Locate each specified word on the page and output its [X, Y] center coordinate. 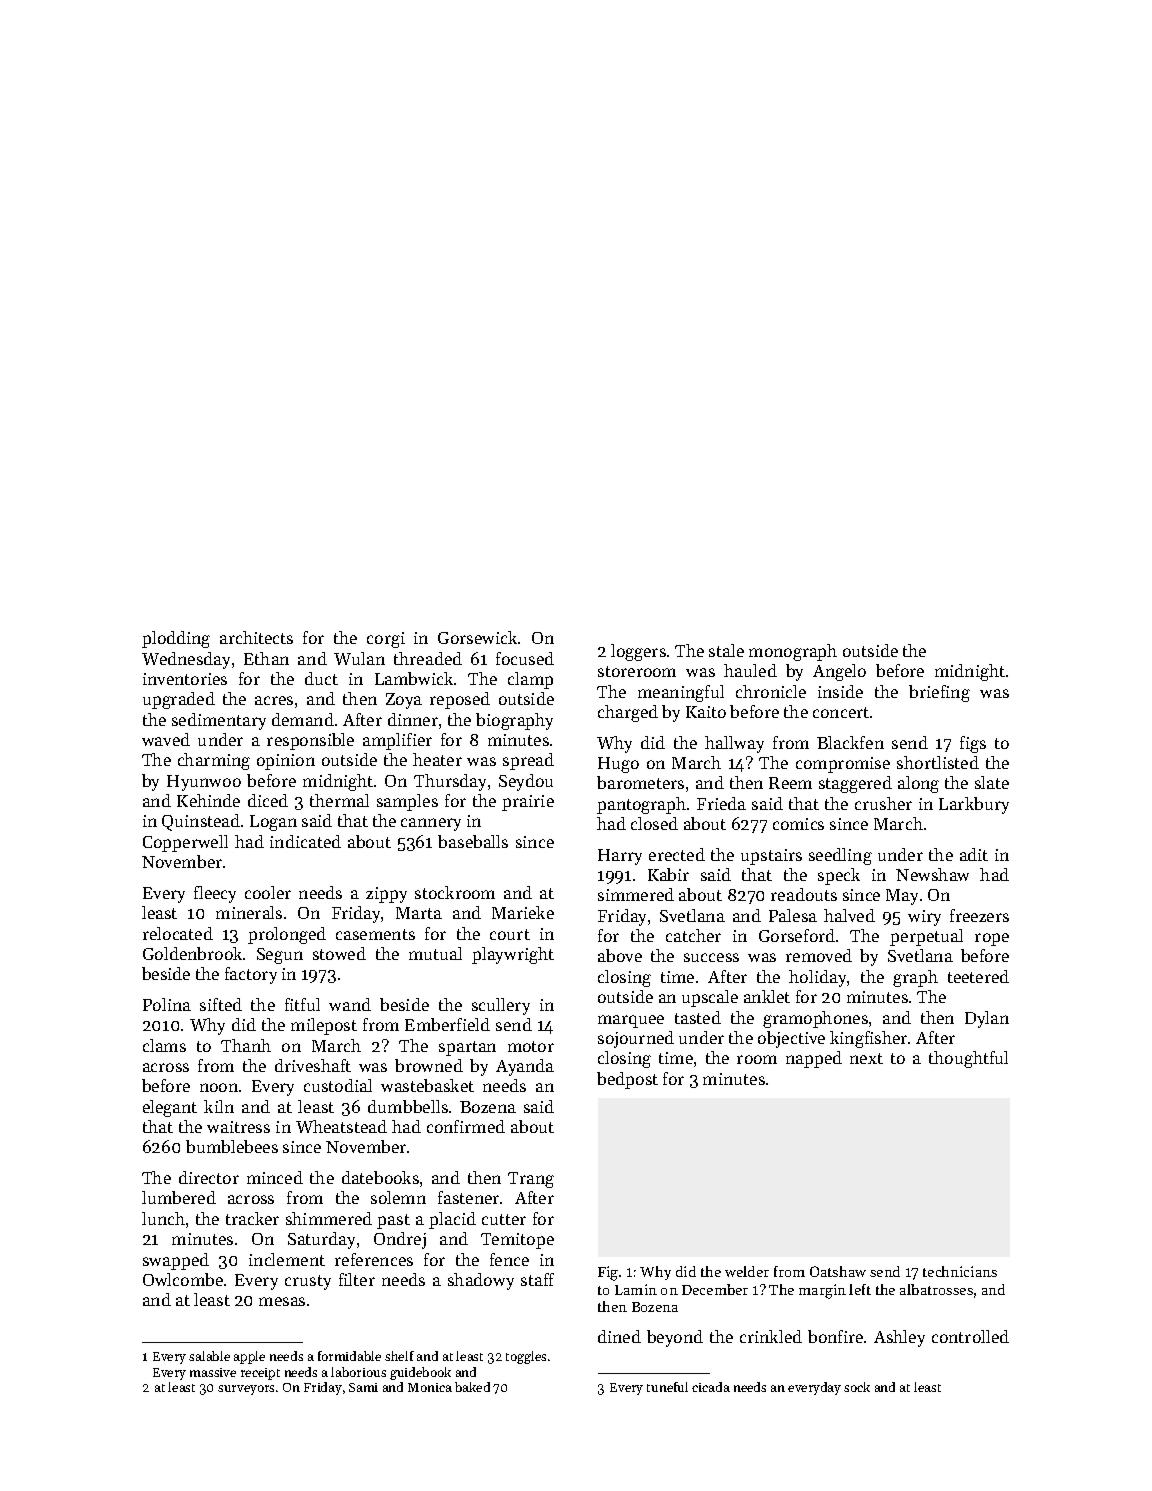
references [374, 1259]
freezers [979, 915]
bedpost [627, 1080]
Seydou [526, 782]
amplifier [397, 741]
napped [814, 1059]
